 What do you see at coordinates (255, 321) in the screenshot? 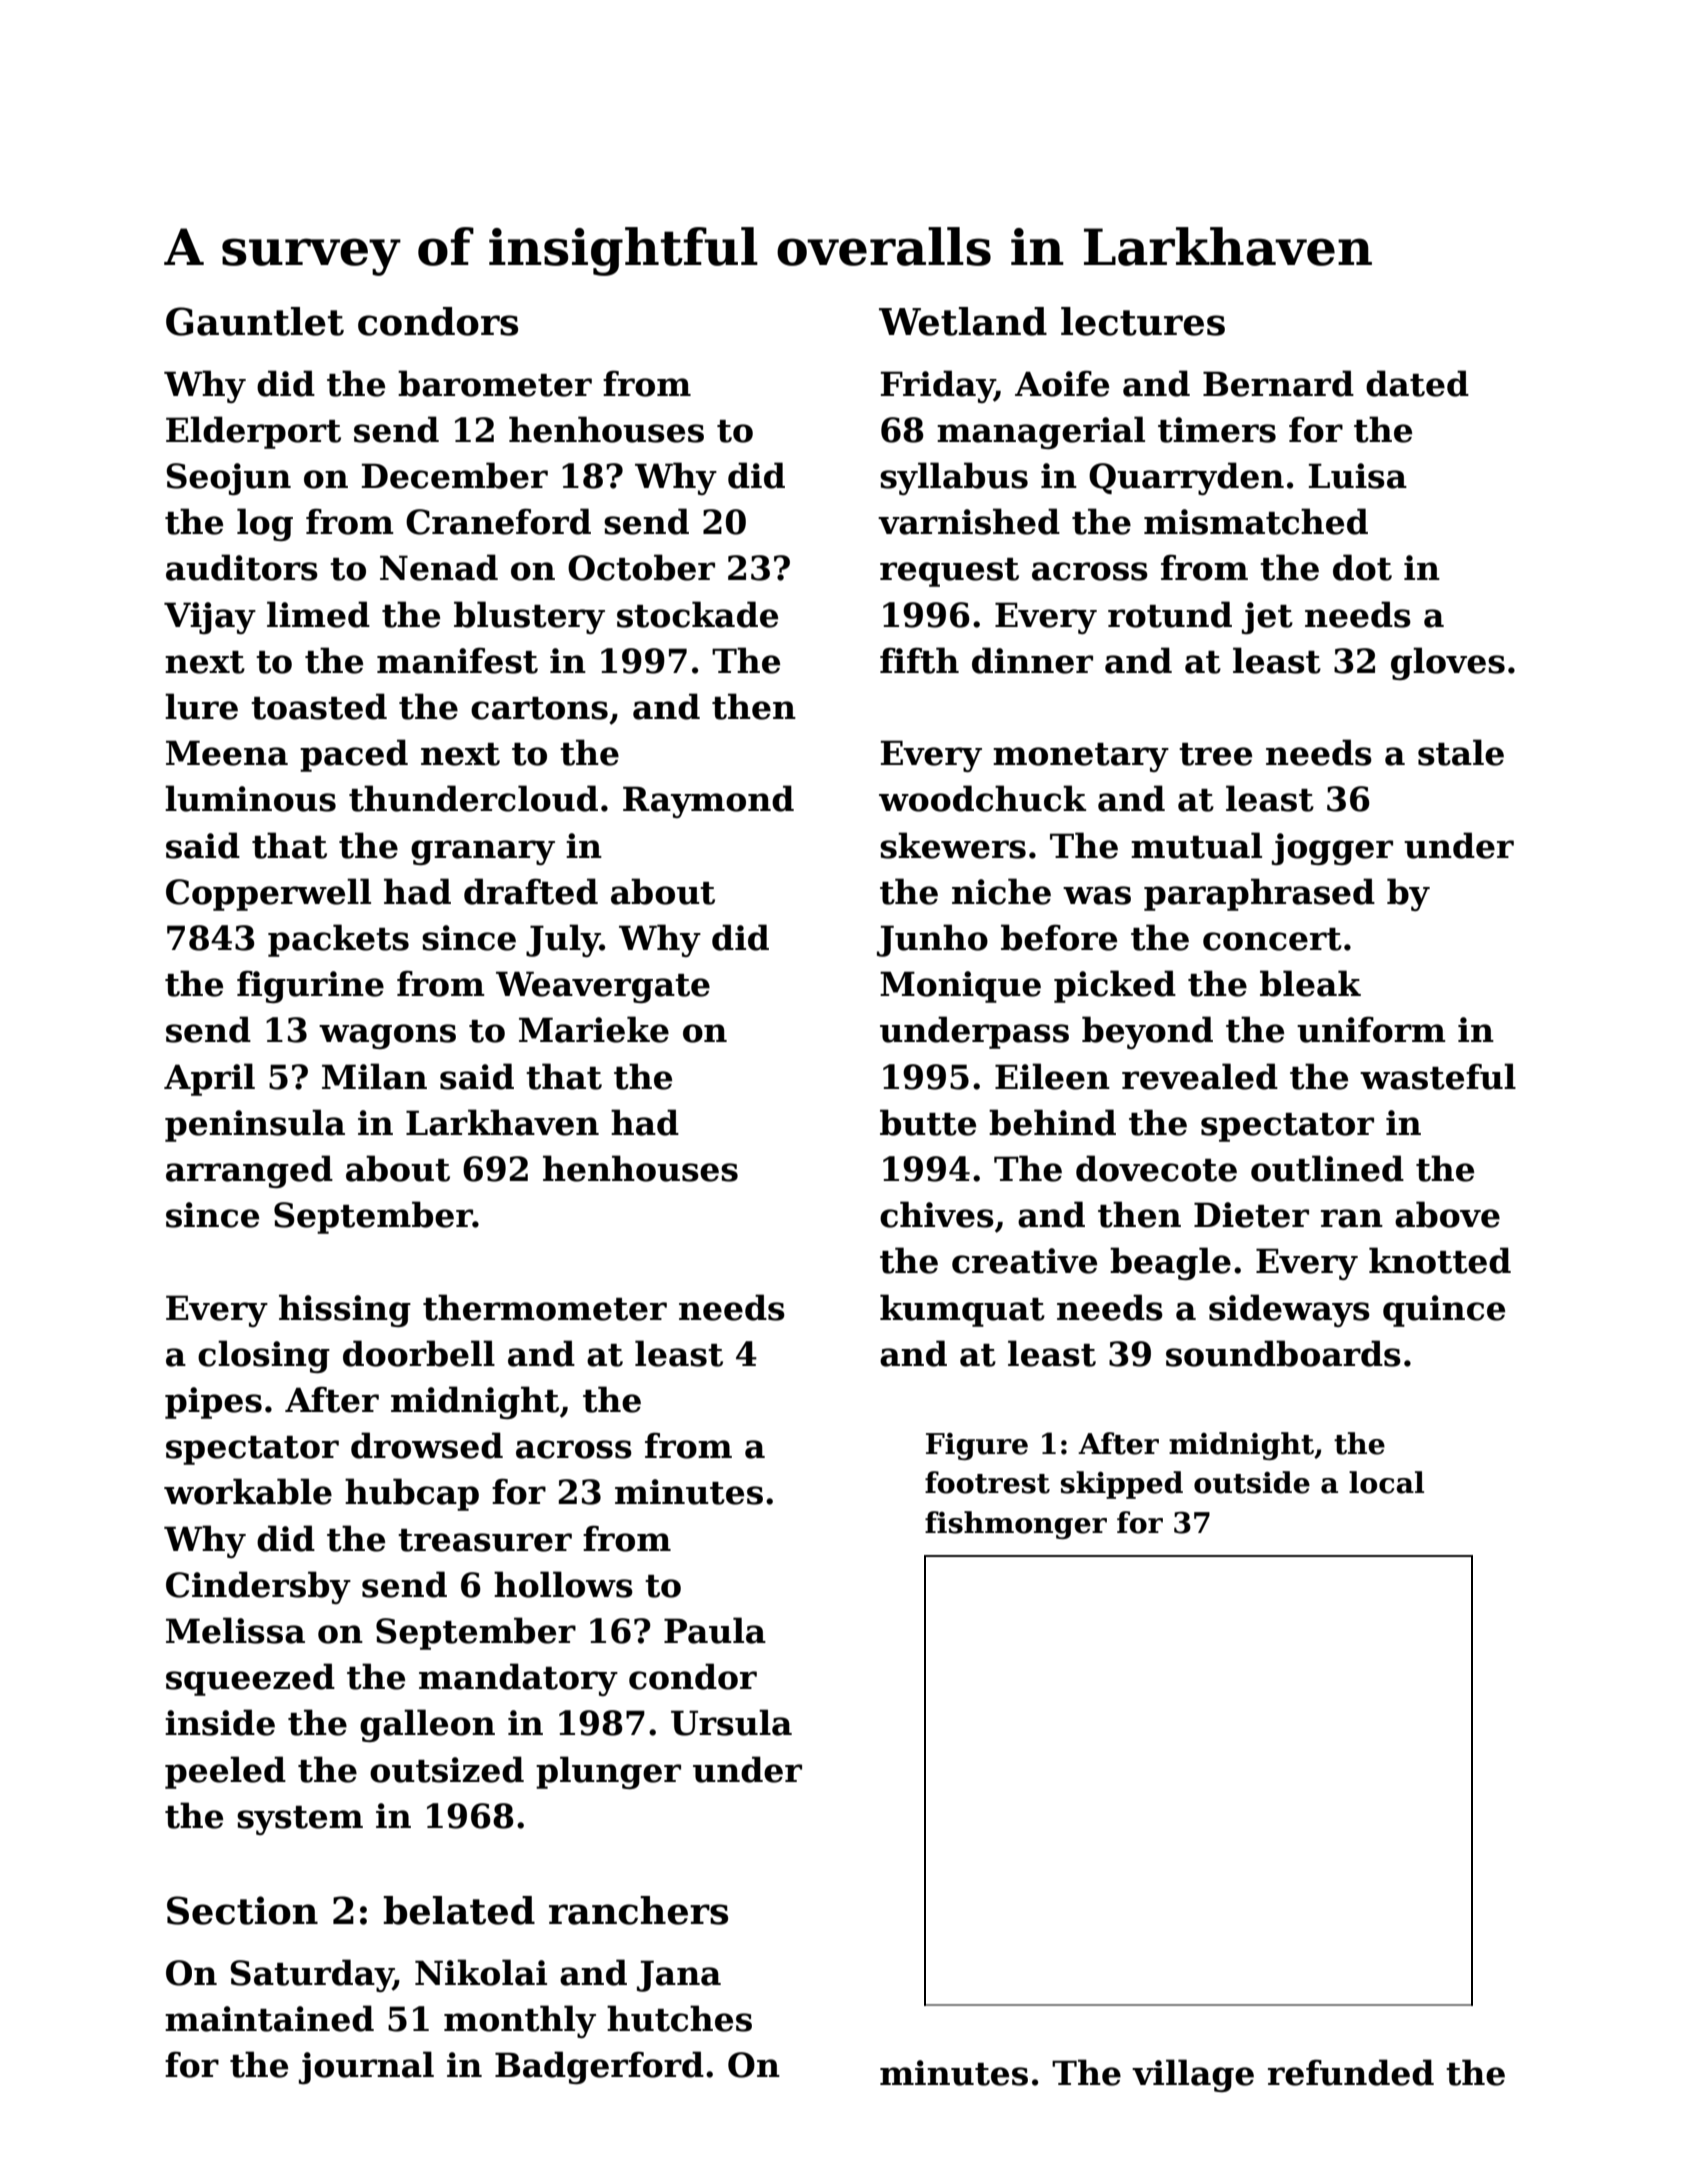
I see `Gauntlet` at bounding box center [255, 321].
